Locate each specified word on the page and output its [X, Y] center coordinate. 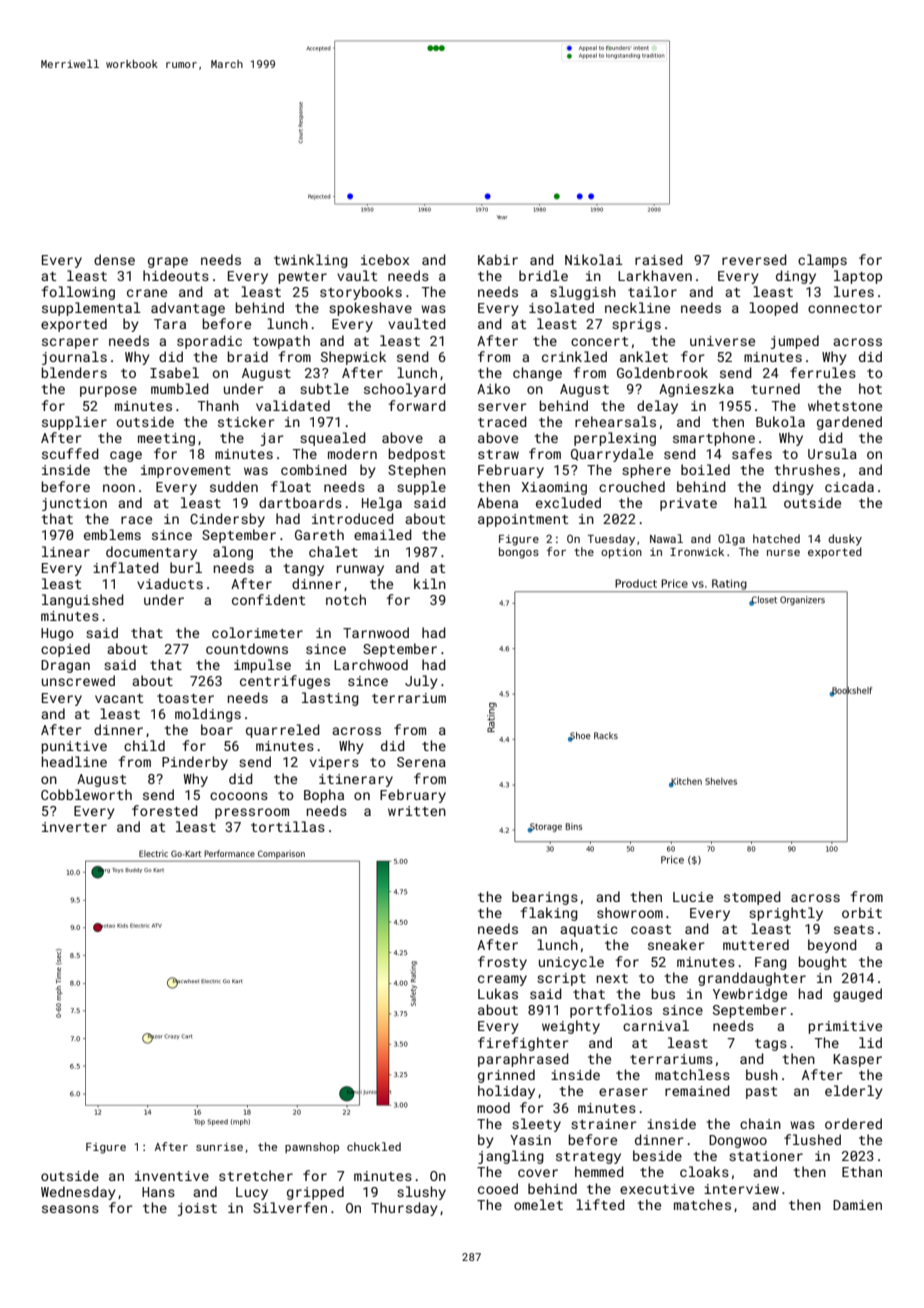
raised [659, 259]
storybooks [361, 293]
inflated [126, 567]
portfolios [611, 1011]
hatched [776, 538]
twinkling [311, 261]
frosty [502, 963]
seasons [70, 1209]
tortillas [288, 826]
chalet [333, 551]
